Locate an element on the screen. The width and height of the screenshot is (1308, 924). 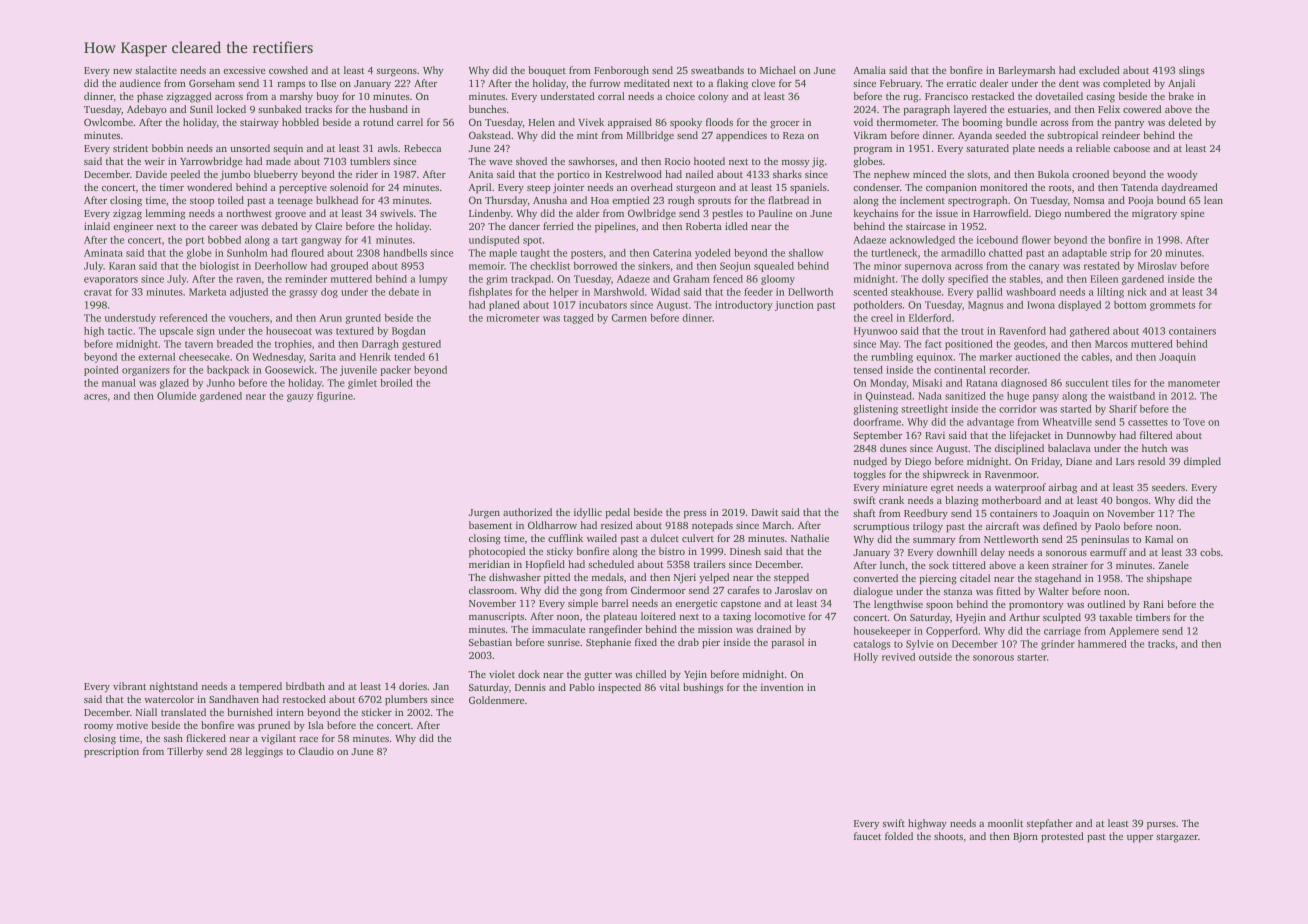
September is located at coordinates (877, 436).
